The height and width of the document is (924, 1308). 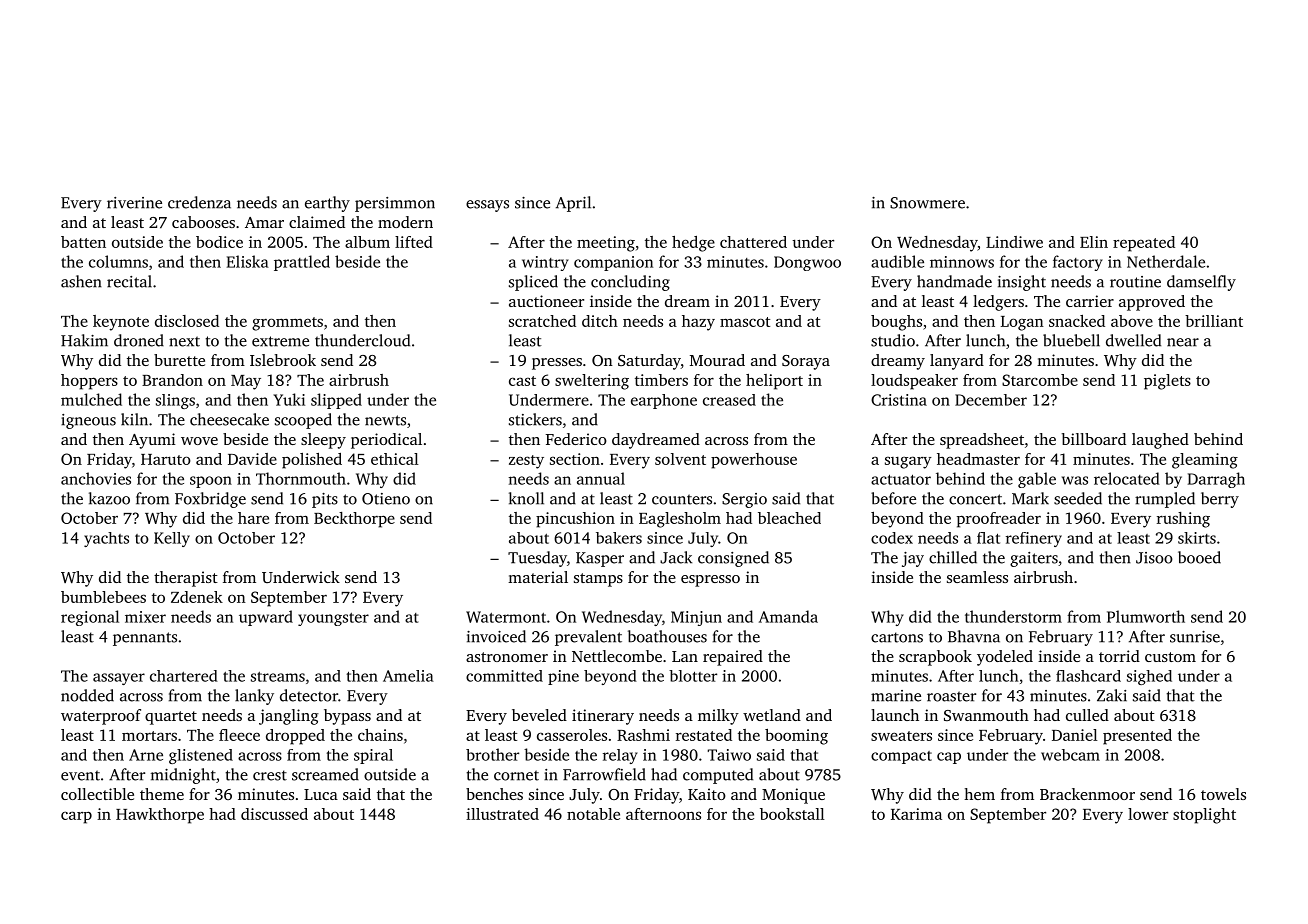 I want to click on droned, so click(x=139, y=340).
